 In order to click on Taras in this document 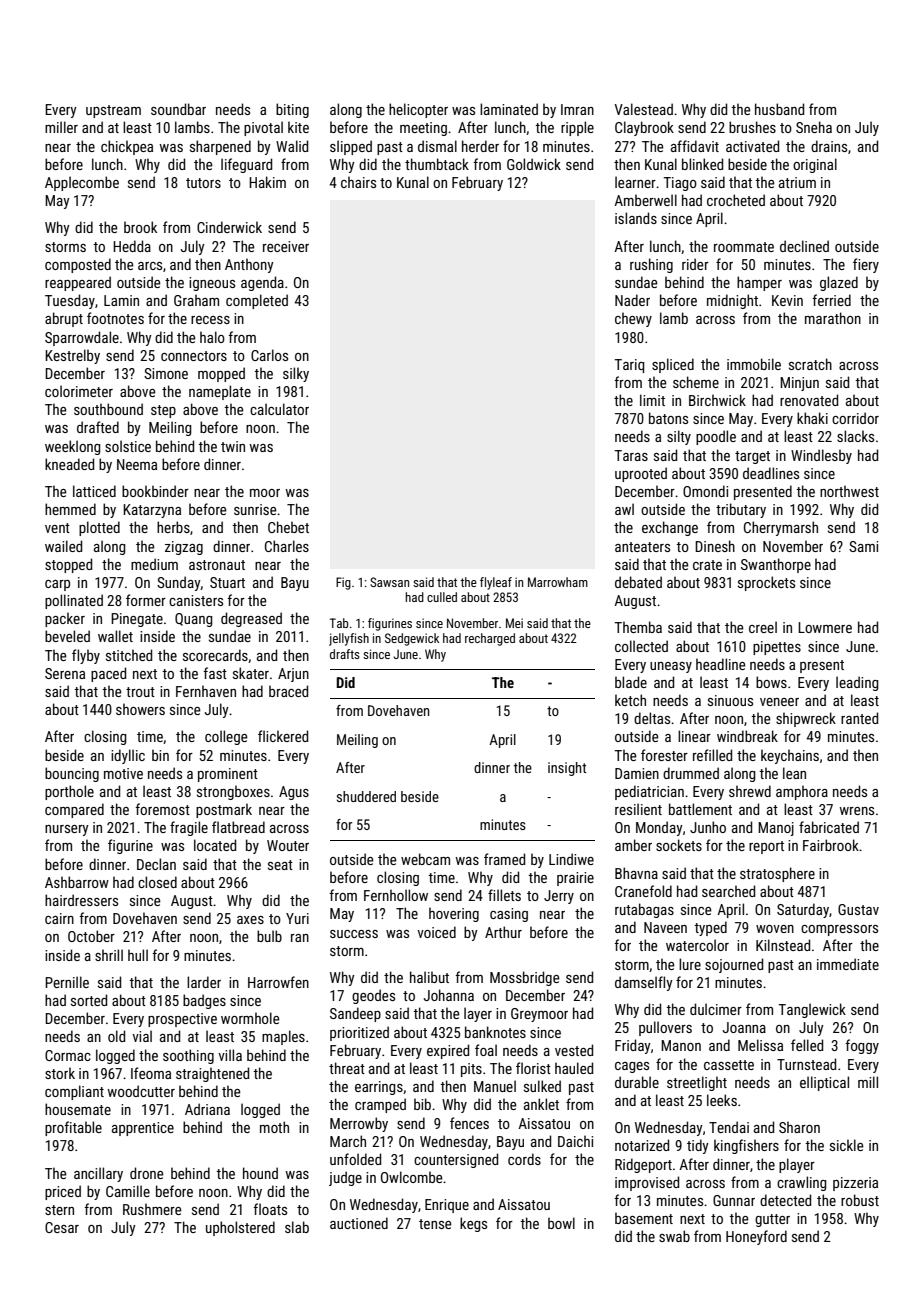, I will do `click(631, 455)`.
